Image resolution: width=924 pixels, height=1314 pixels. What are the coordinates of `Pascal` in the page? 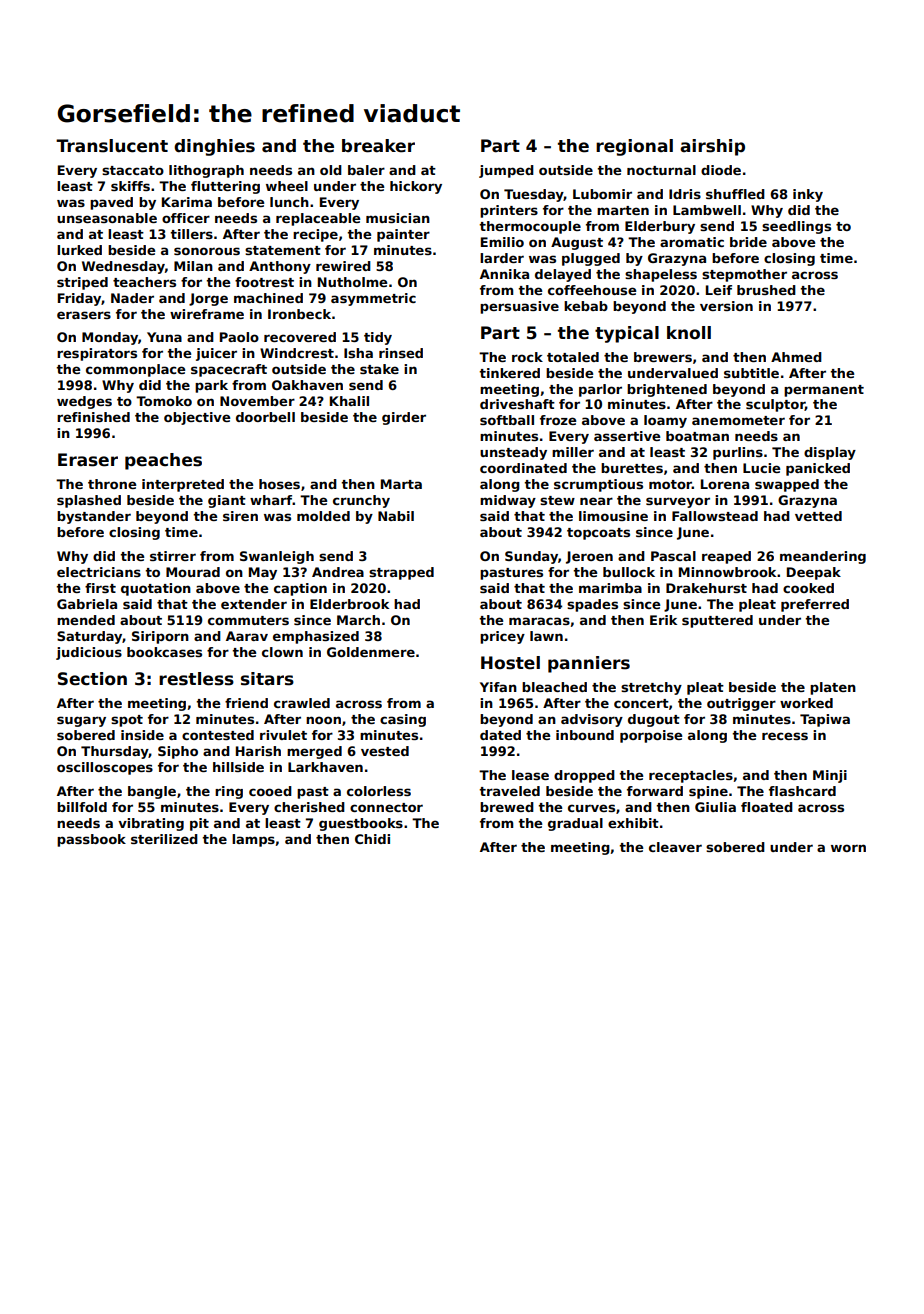 It's located at (673, 556).
